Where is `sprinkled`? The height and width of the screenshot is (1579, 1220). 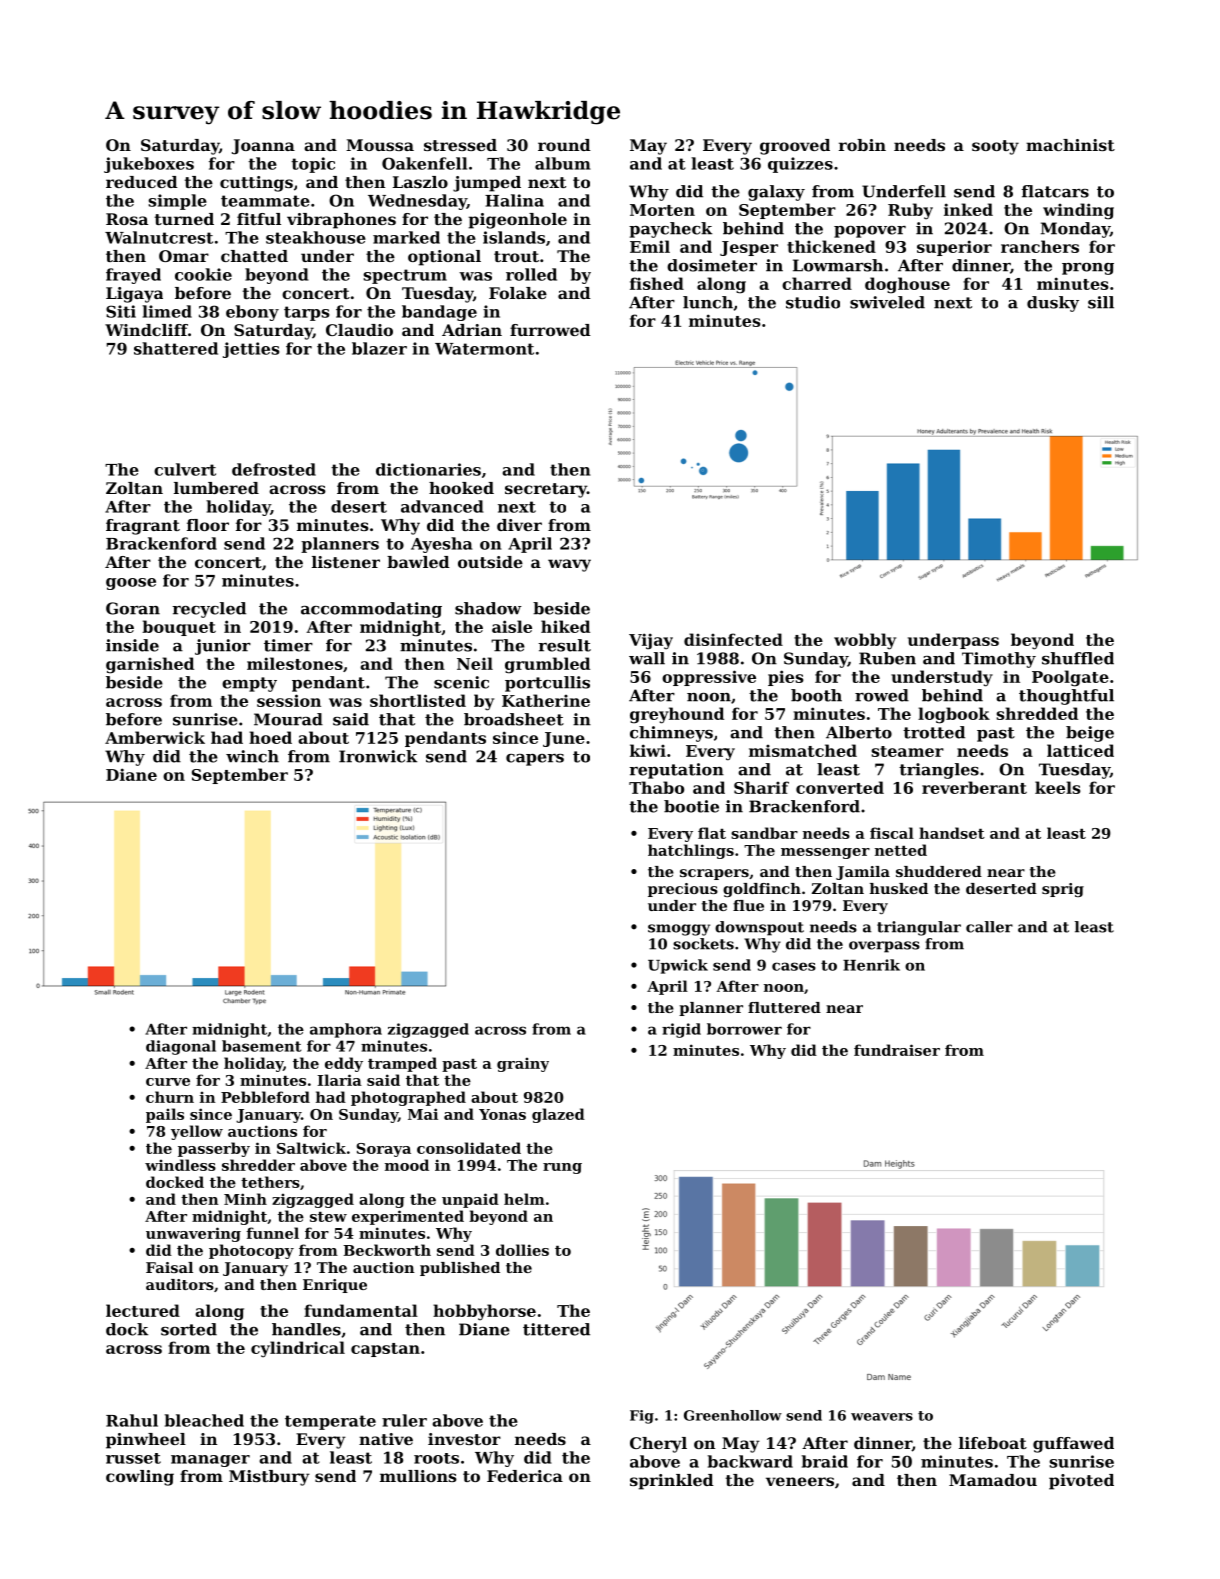
sprinkled is located at coordinates (672, 1482).
